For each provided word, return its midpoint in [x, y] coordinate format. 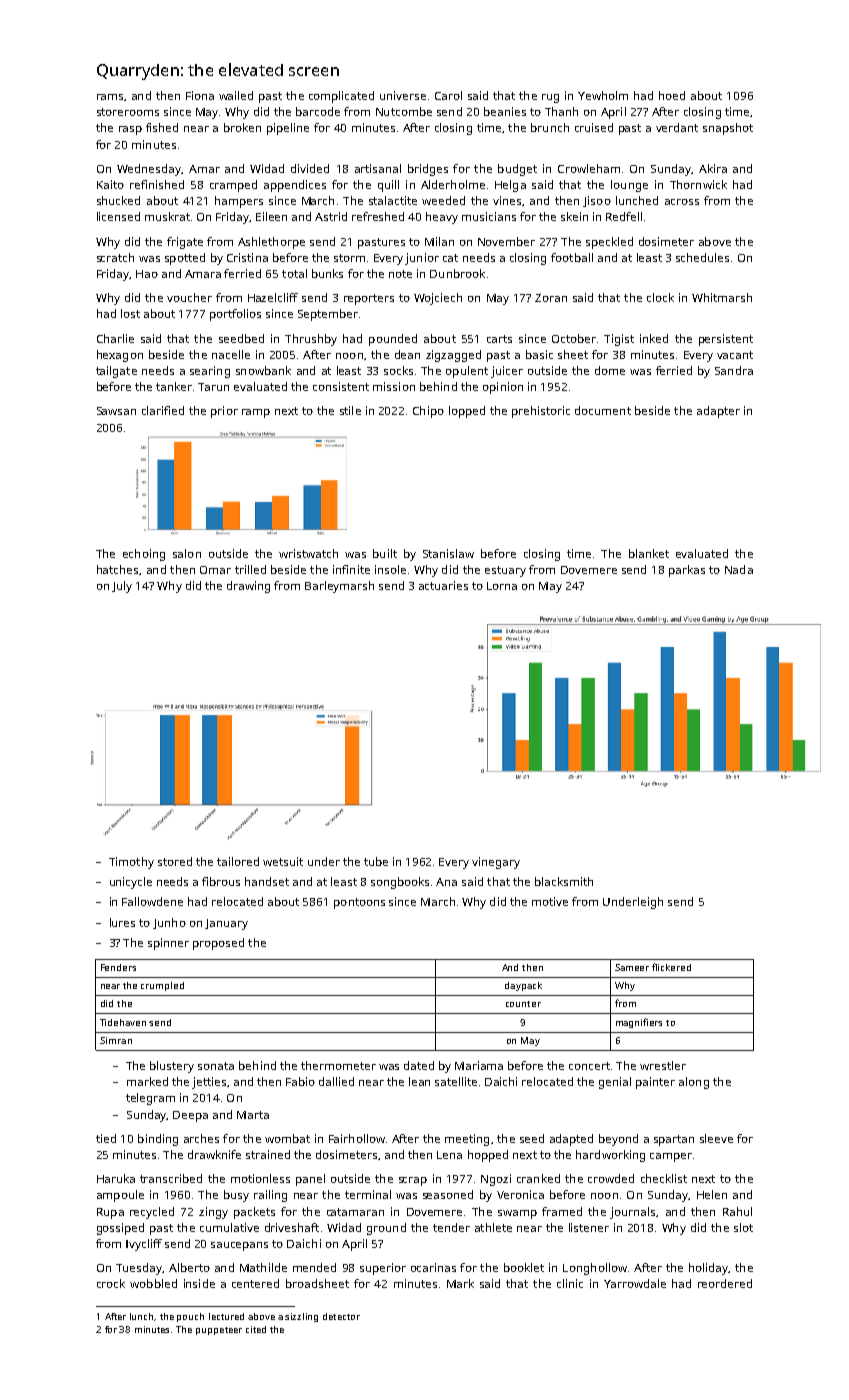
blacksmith [564, 881]
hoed [672, 95]
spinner [168, 944]
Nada [739, 569]
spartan [674, 1140]
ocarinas [433, 1267]
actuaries [443, 585]
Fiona [200, 95]
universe [403, 95]
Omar [215, 570]
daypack [523, 986]
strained [268, 1154]
